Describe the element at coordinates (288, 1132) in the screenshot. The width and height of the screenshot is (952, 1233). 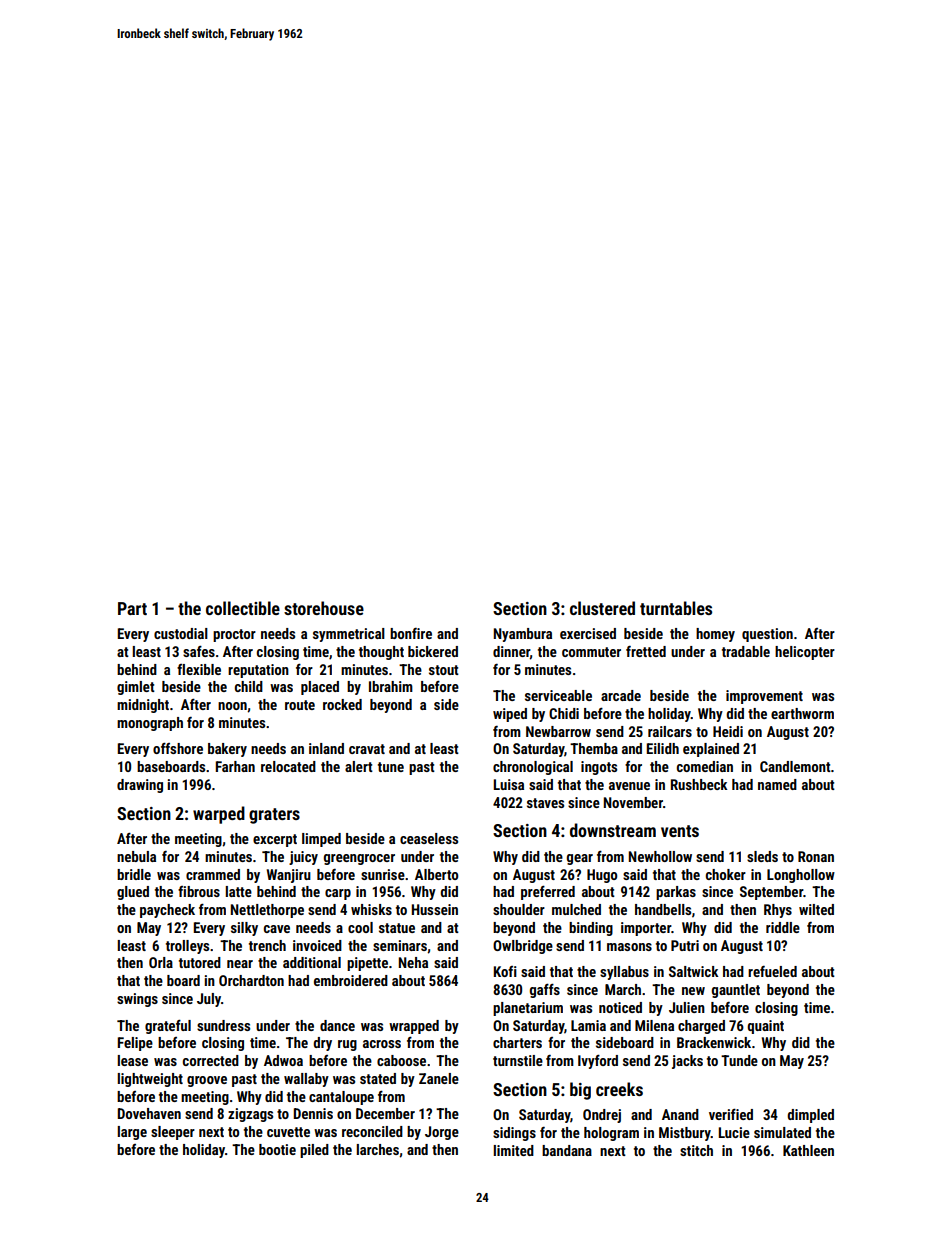
I see `cuvette` at that location.
